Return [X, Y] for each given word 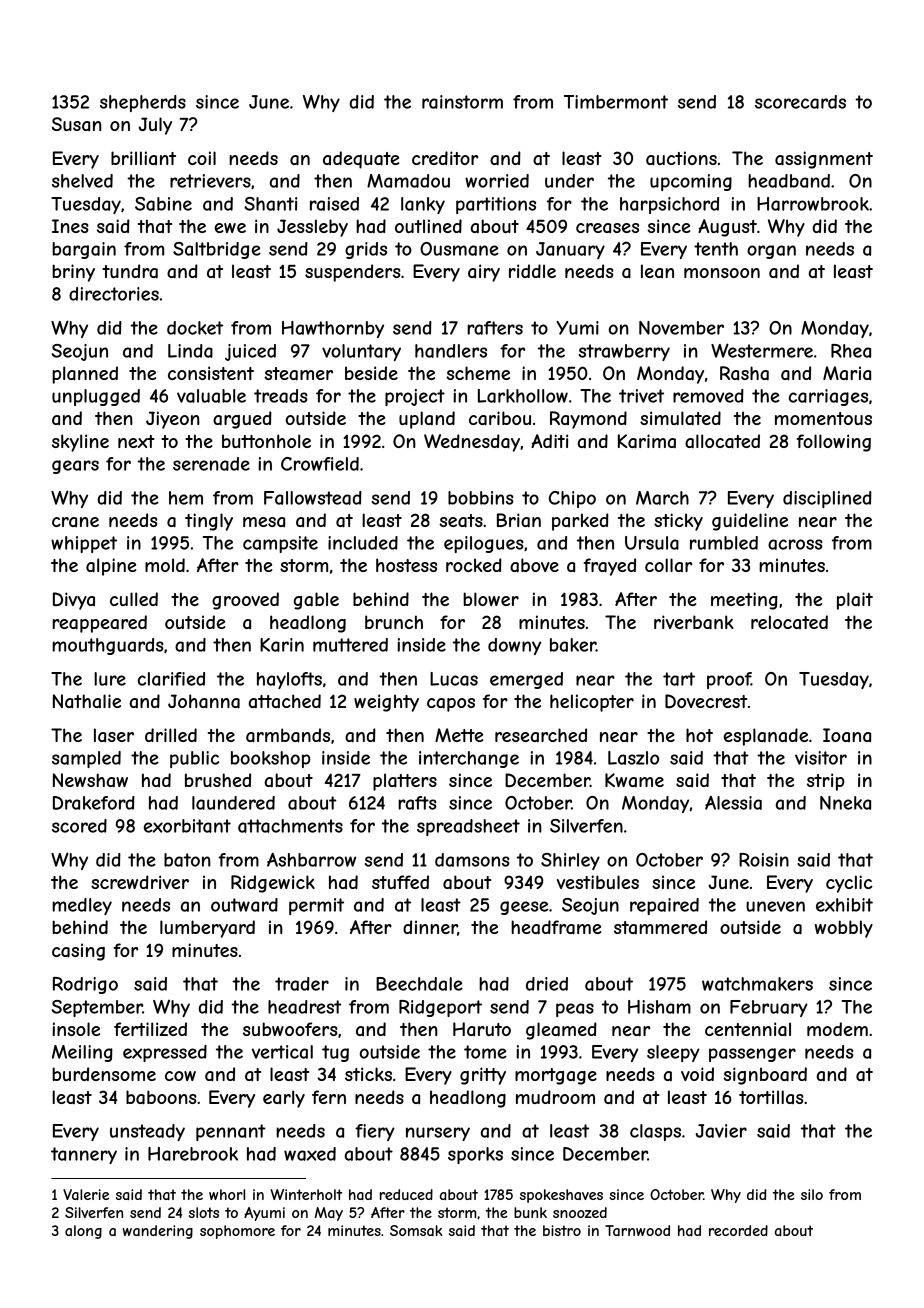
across [795, 544]
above [534, 565]
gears [75, 467]
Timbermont [616, 102]
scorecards [800, 102]
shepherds [143, 103]
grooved [245, 601]
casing [78, 952]
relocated [789, 622]
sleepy [673, 1053]
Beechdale [419, 984]
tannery [84, 1155]
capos [451, 705]
